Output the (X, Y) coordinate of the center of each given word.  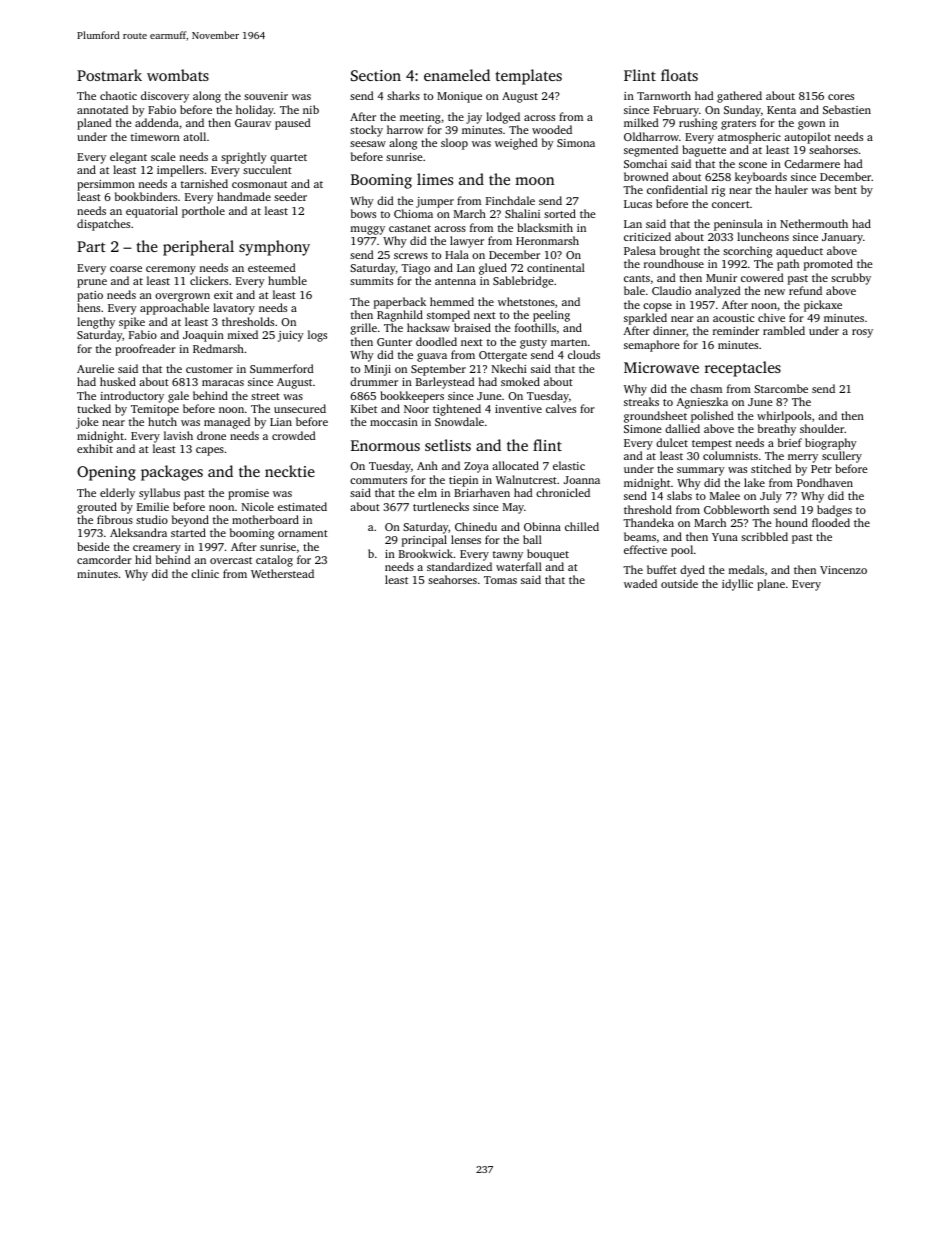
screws (411, 256)
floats (679, 75)
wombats (178, 75)
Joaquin (203, 336)
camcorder (104, 559)
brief (790, 442)
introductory (132, 397)
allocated (515, 465)
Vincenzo (843, 570)
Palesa (640, 250)
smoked (520, 381)
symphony (274, 248)
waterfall (519, 566)
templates (528, 77)
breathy (777, 430)
